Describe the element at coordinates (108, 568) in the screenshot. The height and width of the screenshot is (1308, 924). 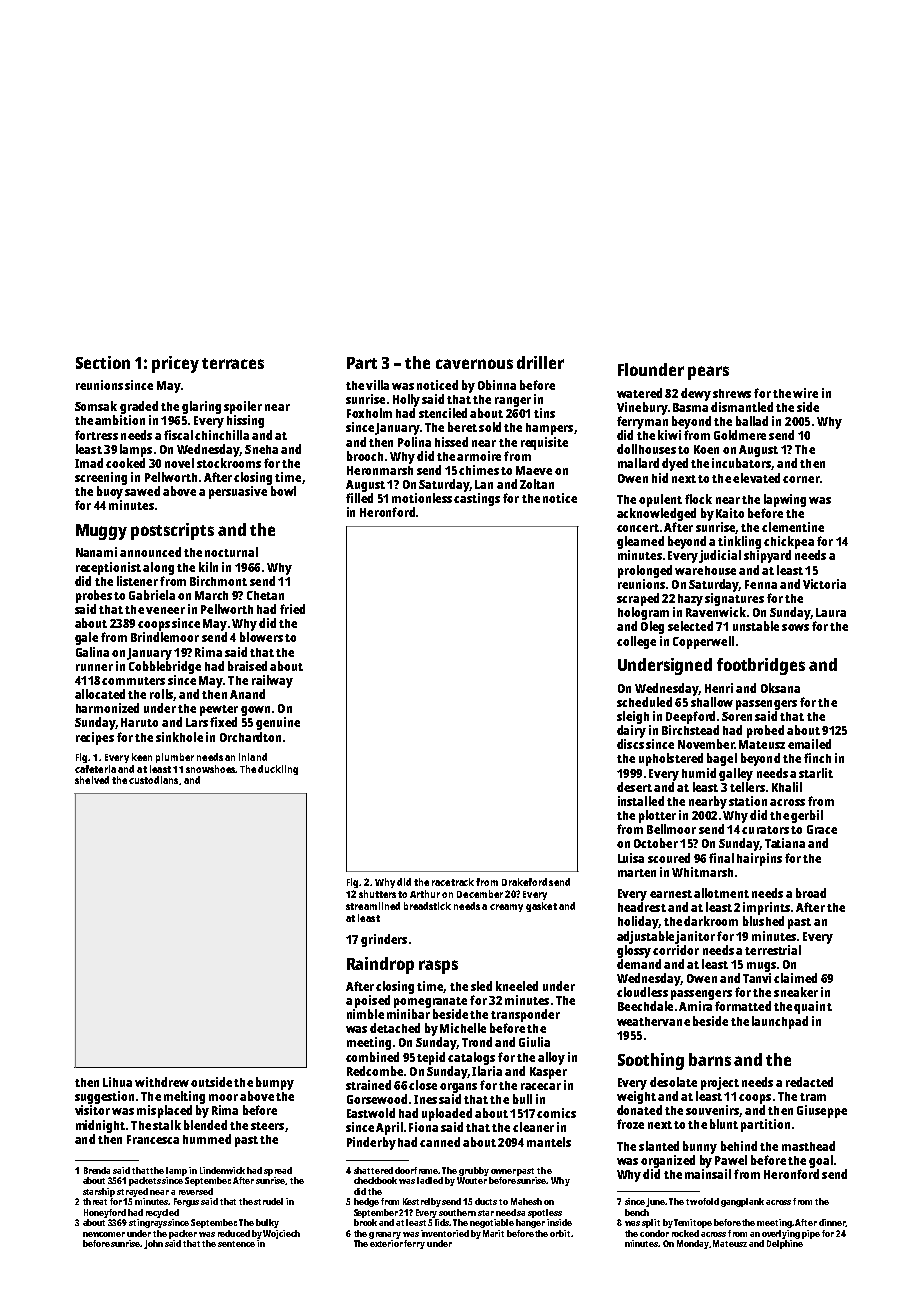
I see `receptionist` at that location.
